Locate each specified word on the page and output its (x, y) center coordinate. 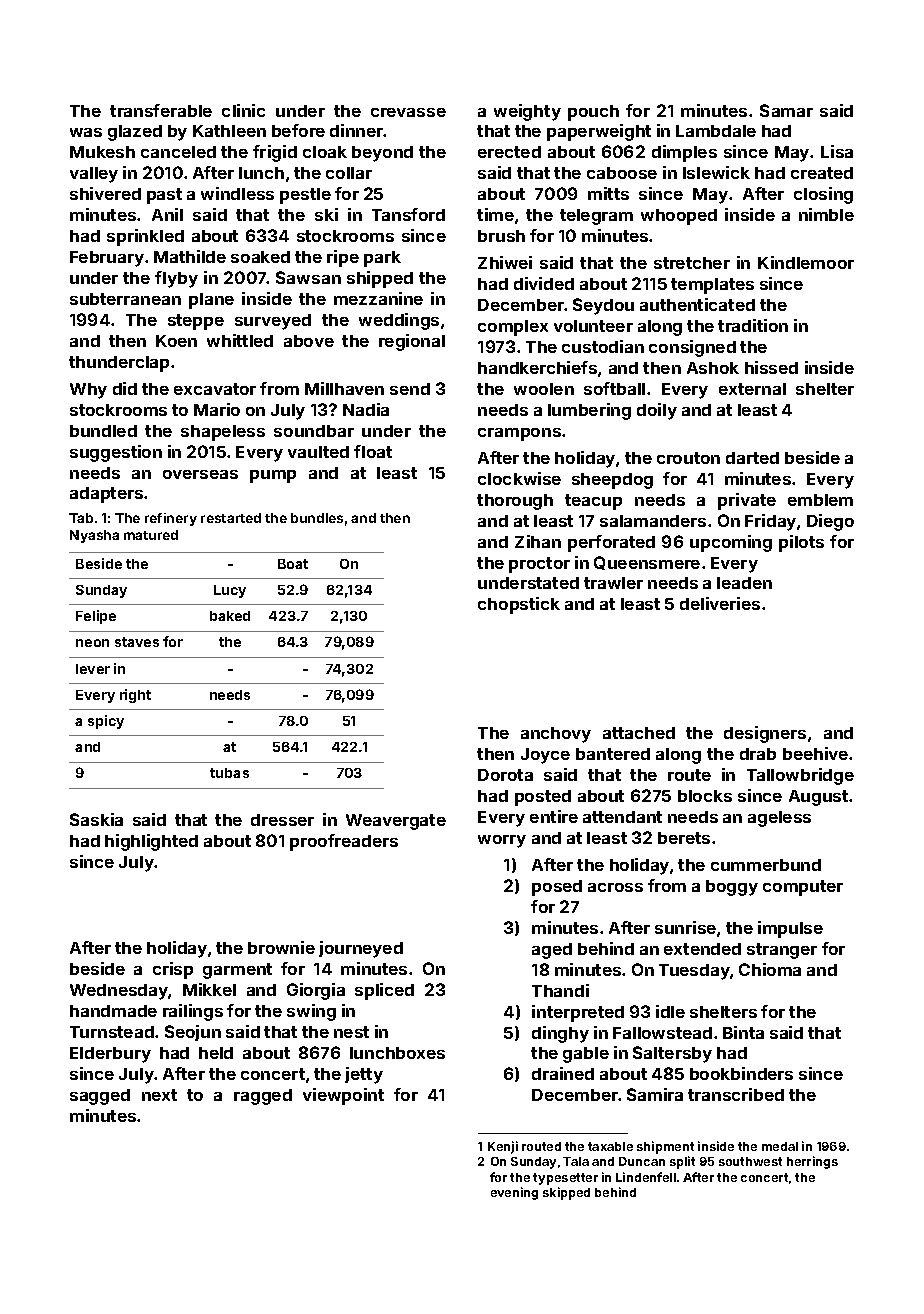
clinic (243, 110)
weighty (527, 112)
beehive (815, 753)
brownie (281, 947)
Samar (786, 110)
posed (557, 888)
